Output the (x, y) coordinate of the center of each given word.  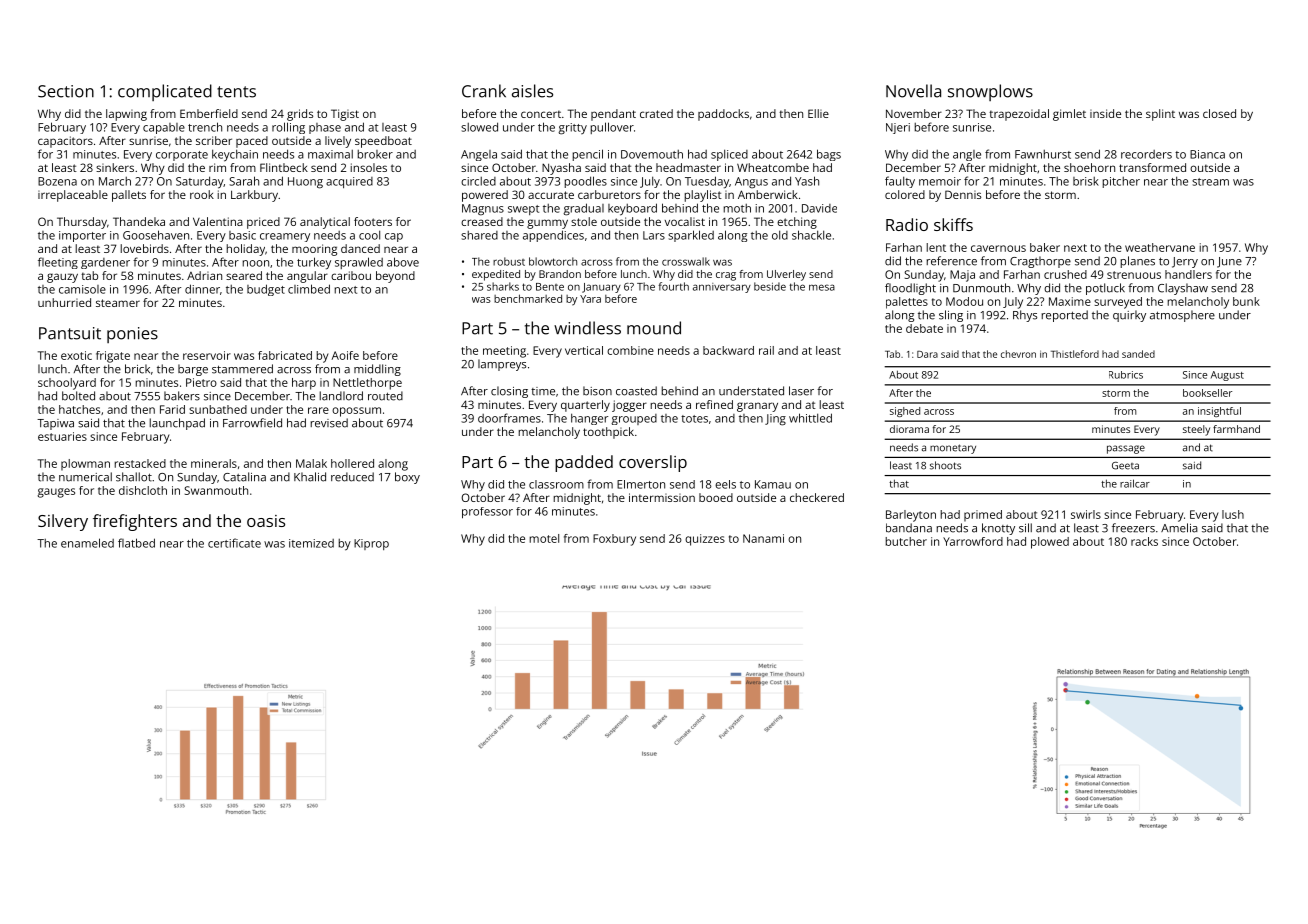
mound (654, 328)
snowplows (990, 92)
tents (236, 92)
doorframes (509, 418)
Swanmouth (216, 490)
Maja (962, 276)
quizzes (705, 540)
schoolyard (67, 384)
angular (307, 277)
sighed (905, 412)
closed (1219, 113)
